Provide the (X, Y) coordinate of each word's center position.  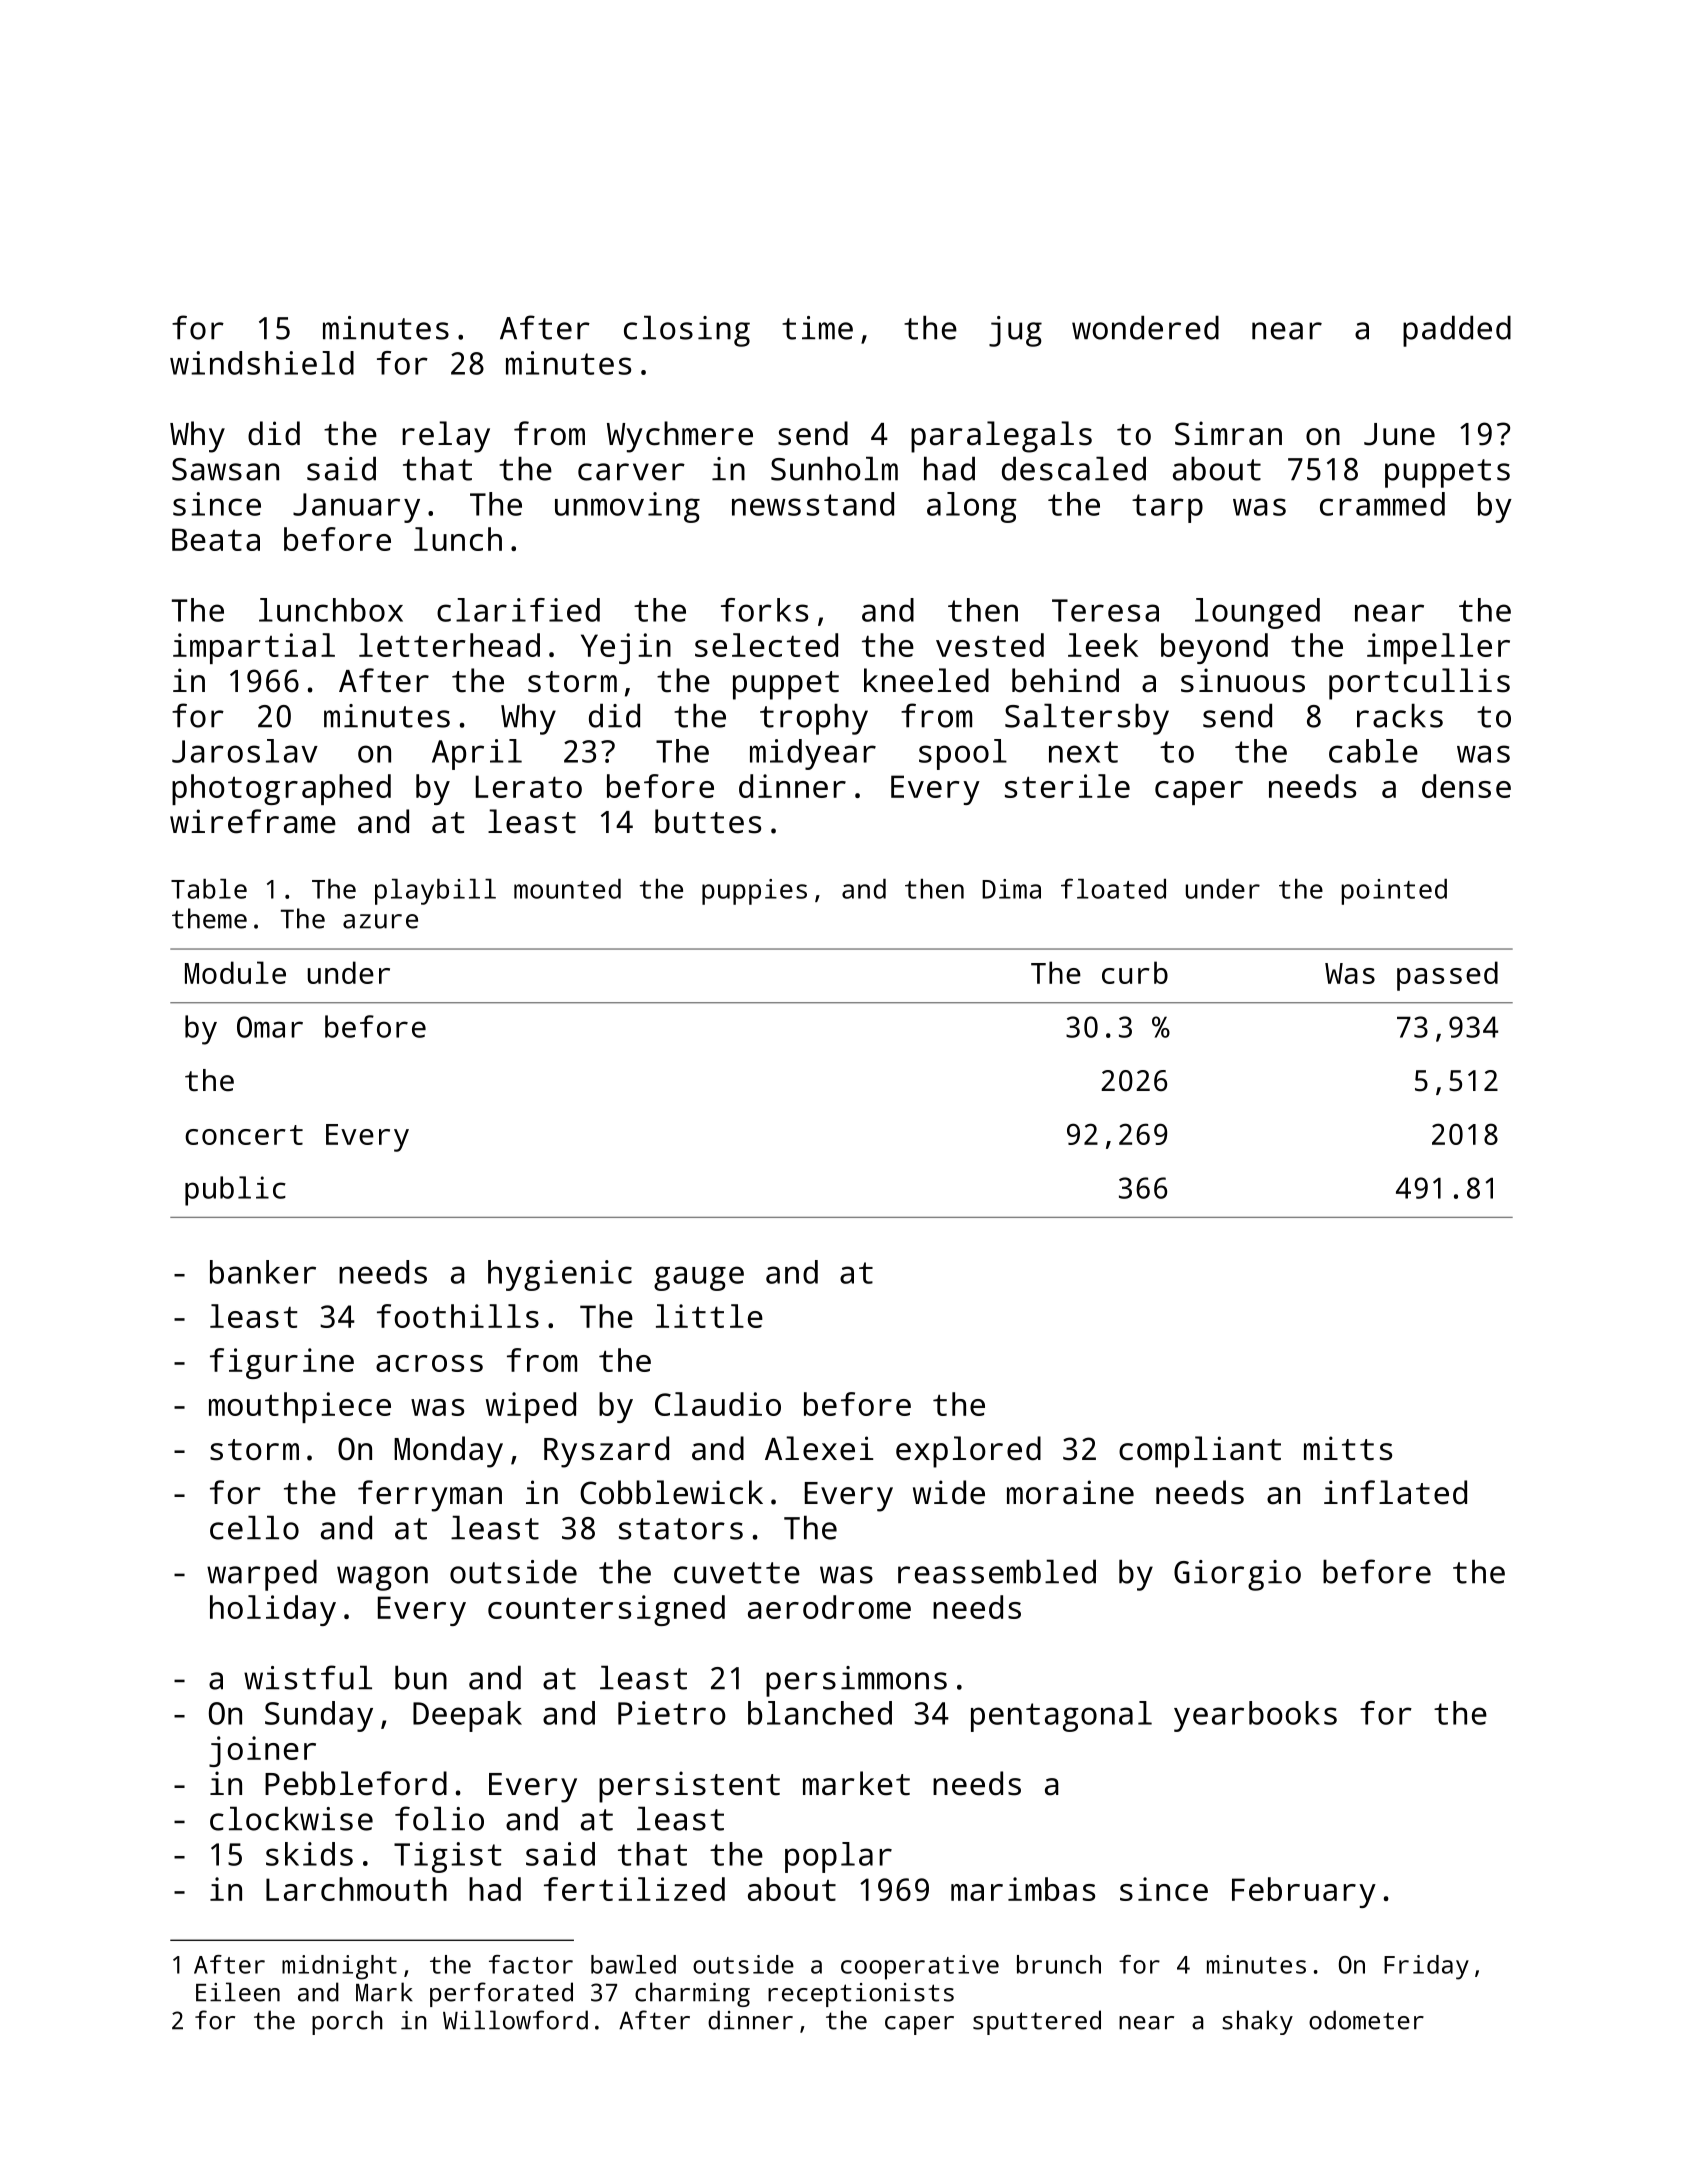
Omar (270, 1027)
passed (1447, 976)
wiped (531, 1407)
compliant (1200, 1452)
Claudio (718, 1404)
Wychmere (680, 437)
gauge (699, 1278)
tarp (1167, 508)
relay (446, 437)
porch (347, 2022)
